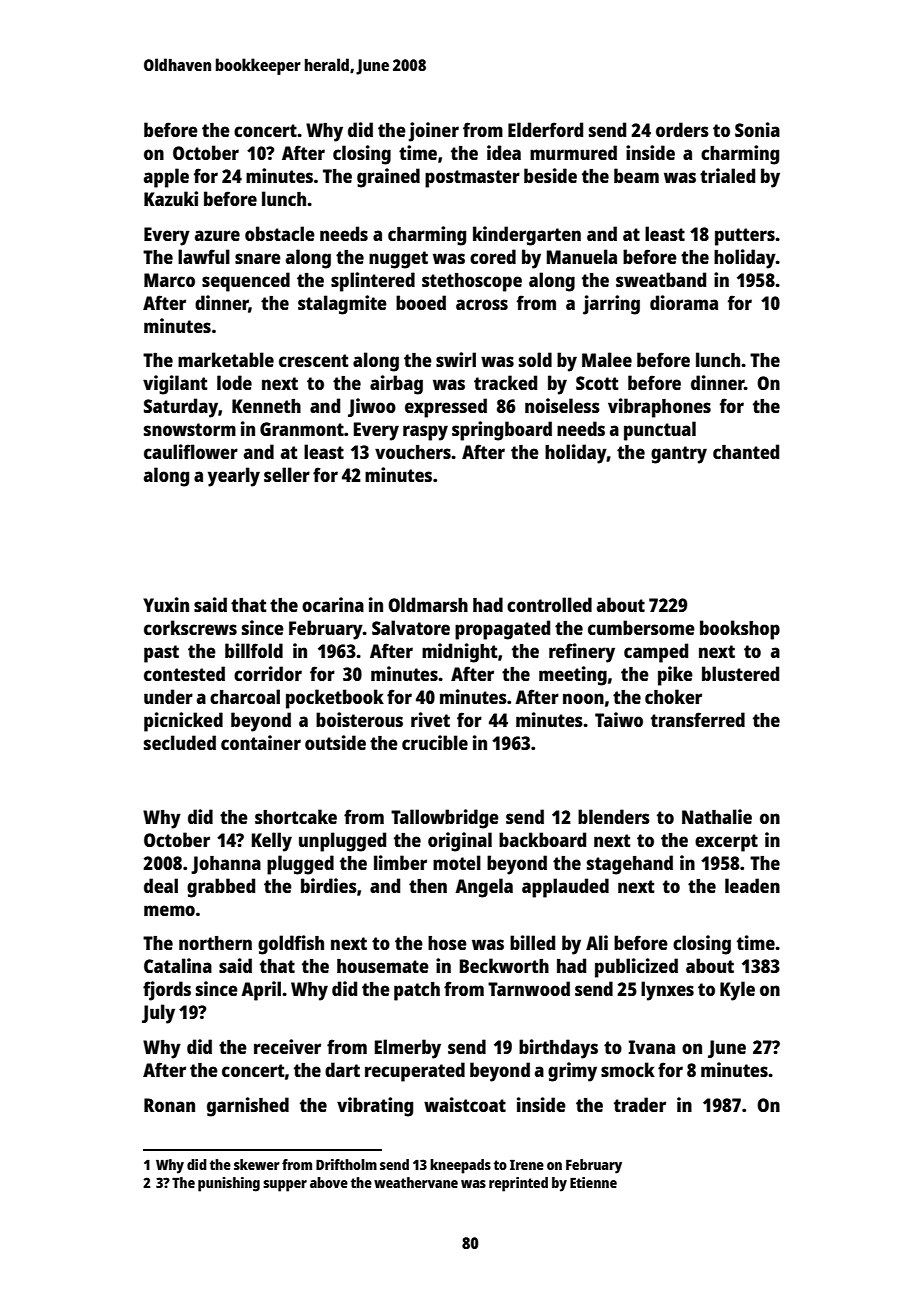  Describe the element at coordinates (446, 408) in the screenshot. I see `expressed` at that location.
